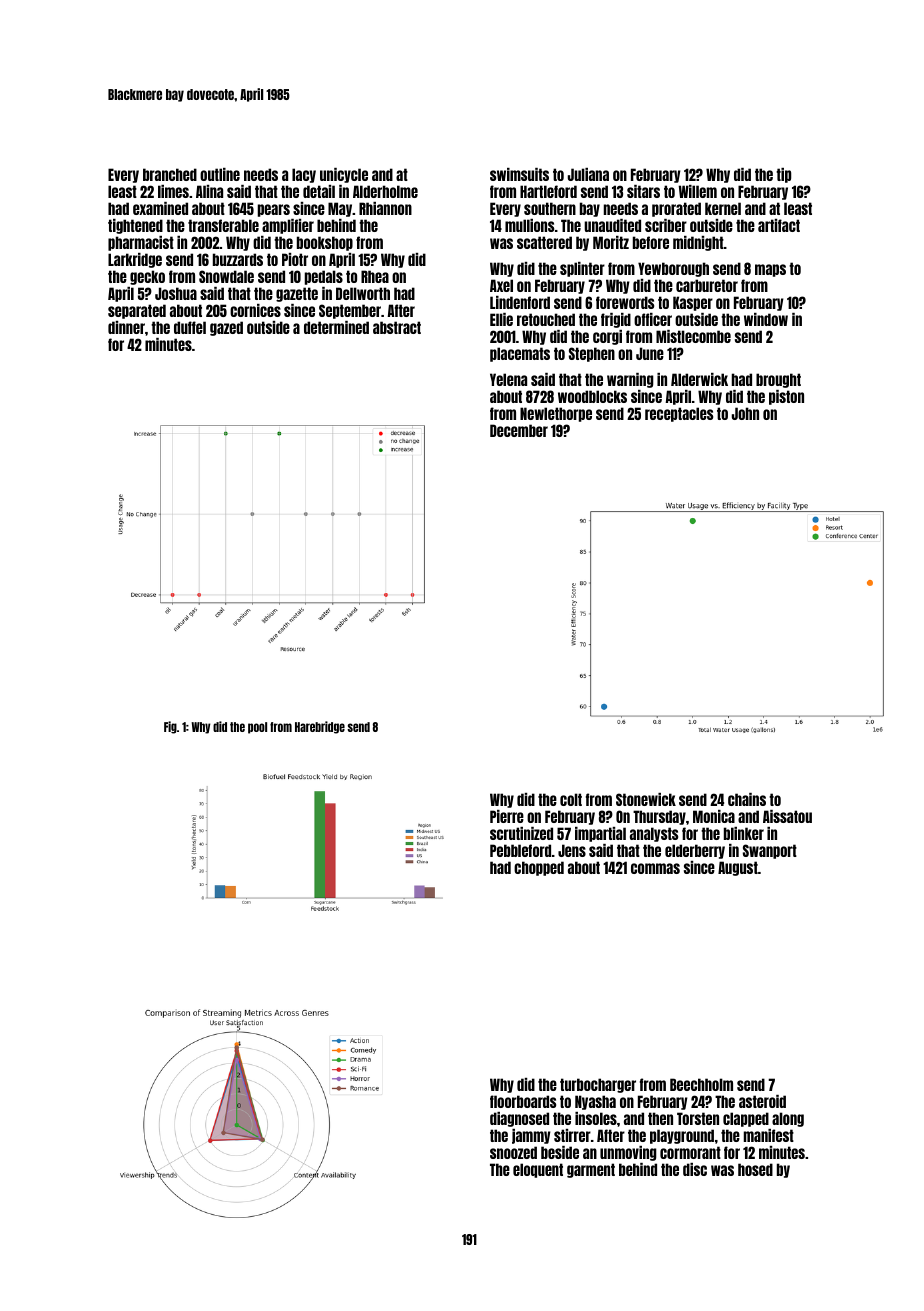  Describe the element at coordinates (257, 728) in the screenshot. I see `pool` at that location.
